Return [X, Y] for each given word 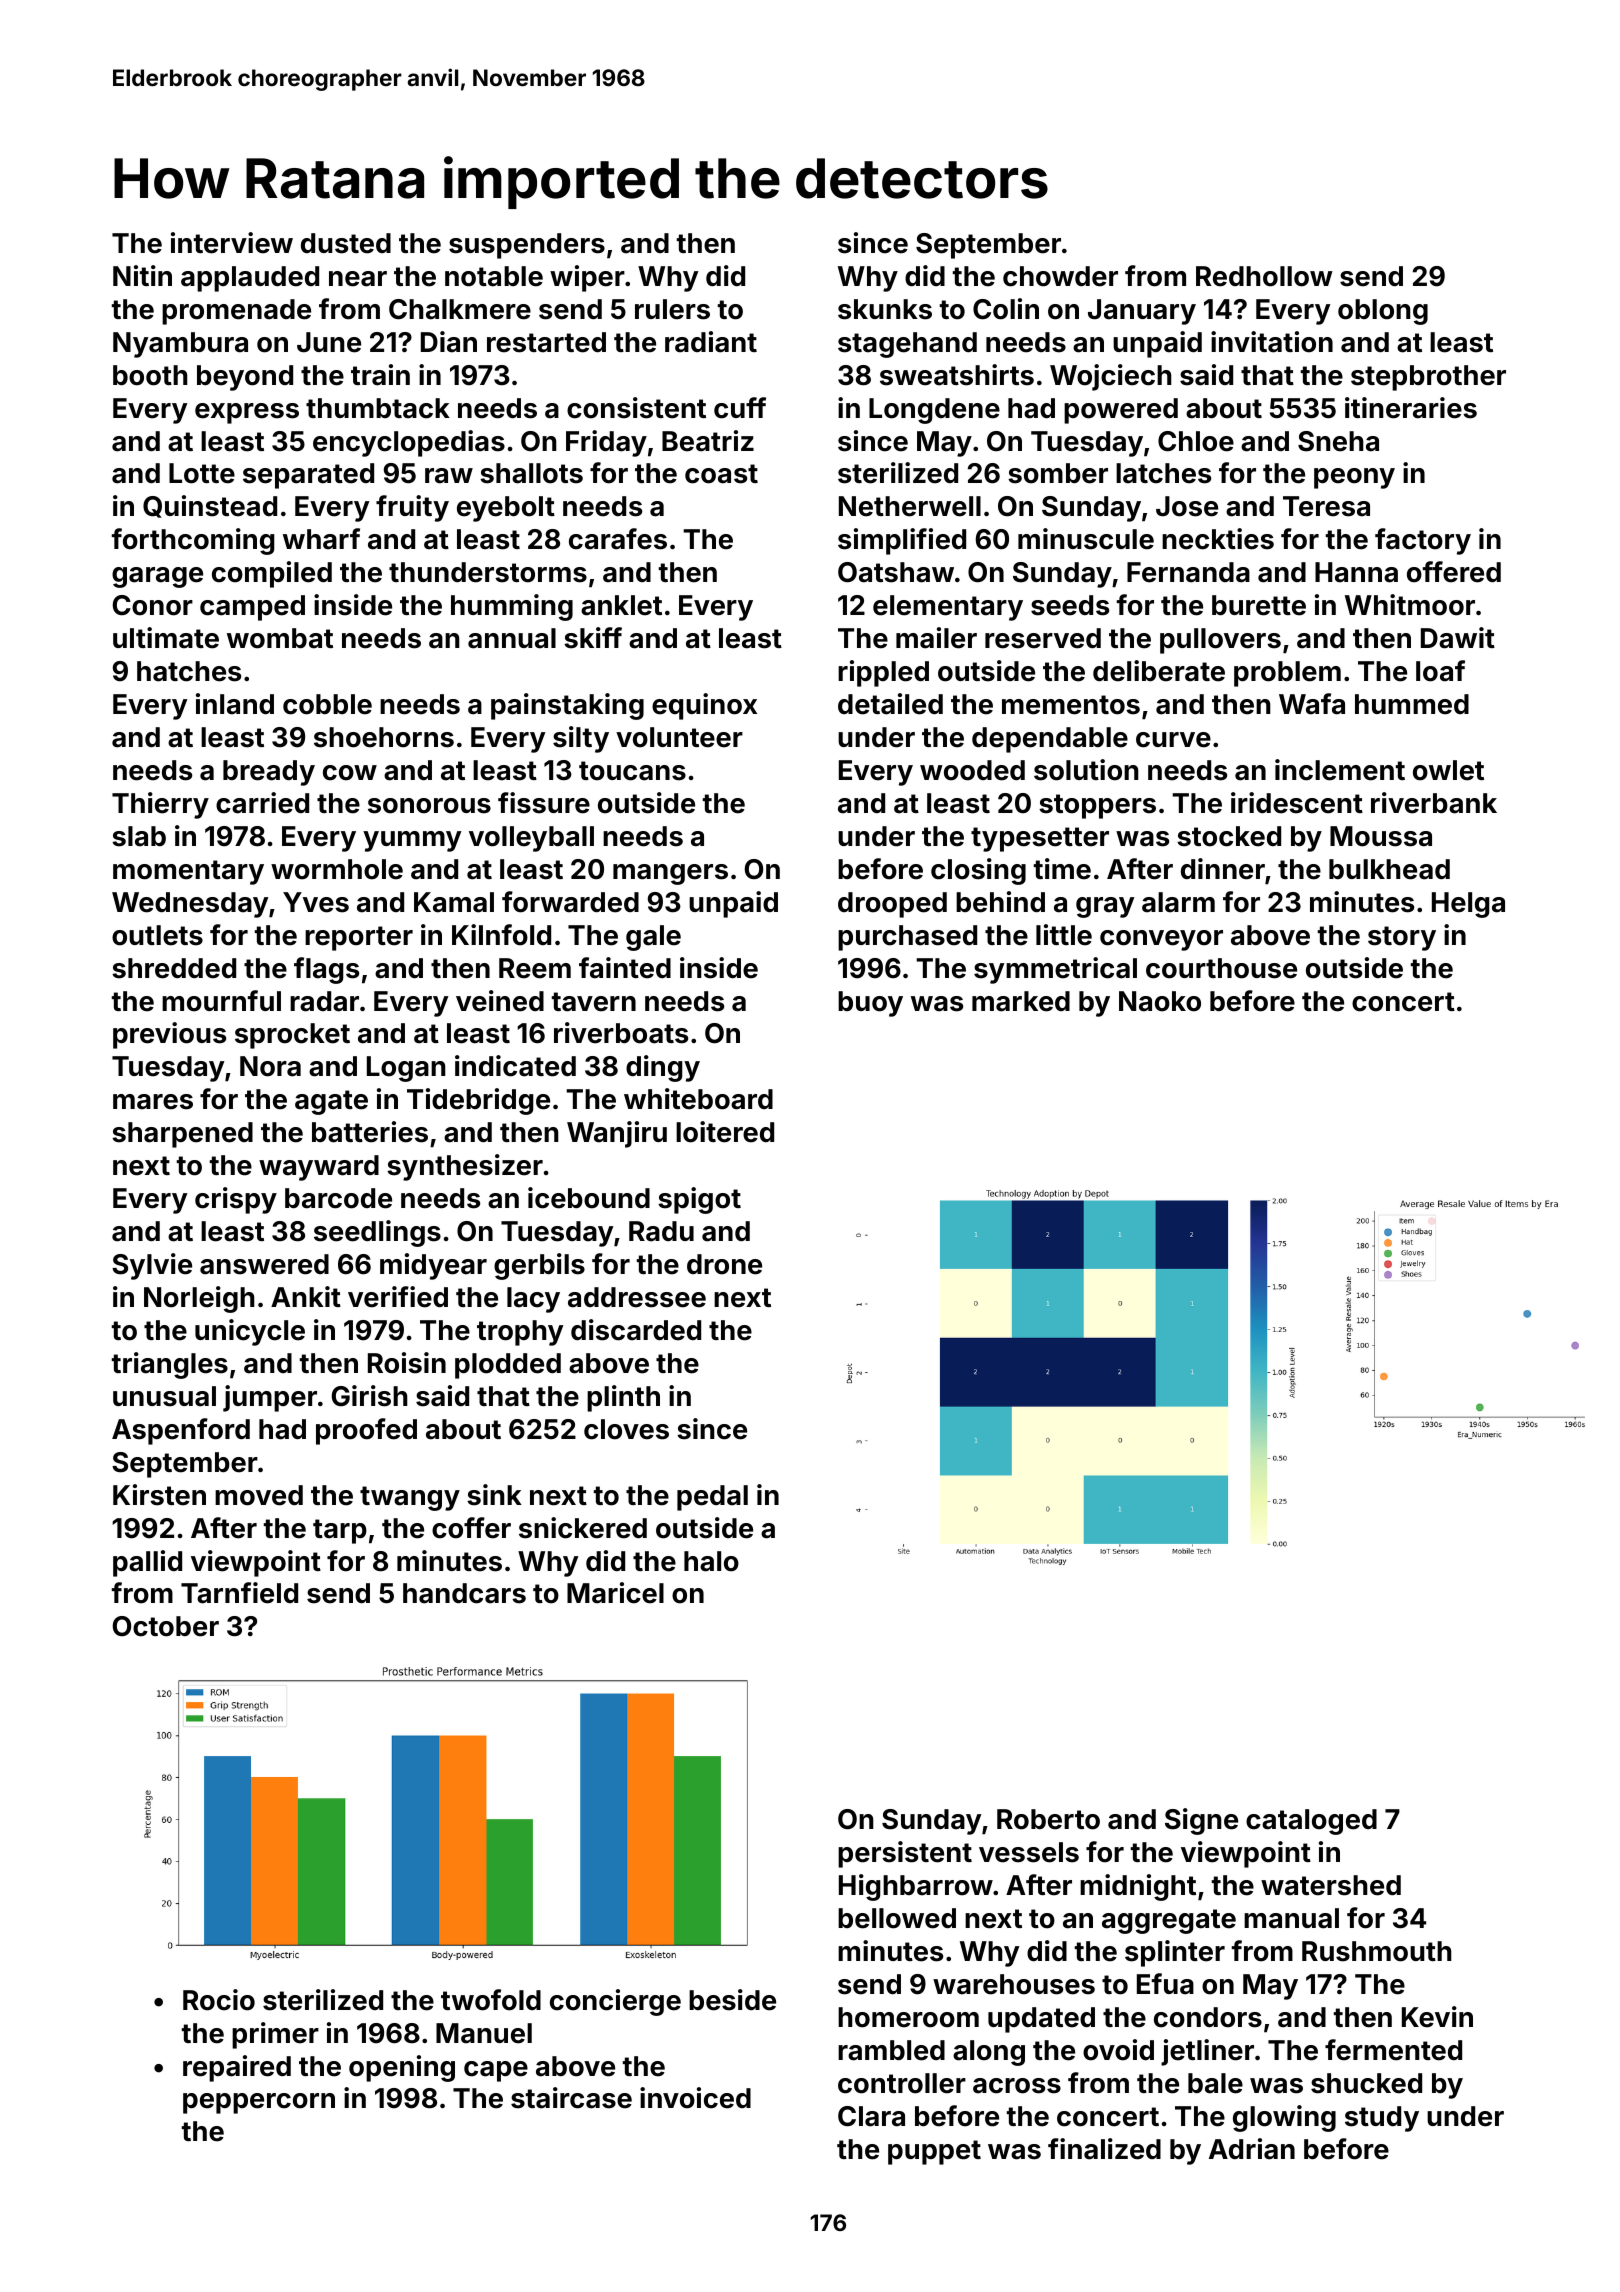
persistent [905, 1854]
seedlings [377, 1233]
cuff [740, 408]
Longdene [934, 411]
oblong [1383, 312]
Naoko [1160, 1001]
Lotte [202, 473]
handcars [464, 1593]
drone [724, 1264]
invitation [1272, 342]
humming [512, 607]
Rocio [219, 2000]
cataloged [1311, 1822]
